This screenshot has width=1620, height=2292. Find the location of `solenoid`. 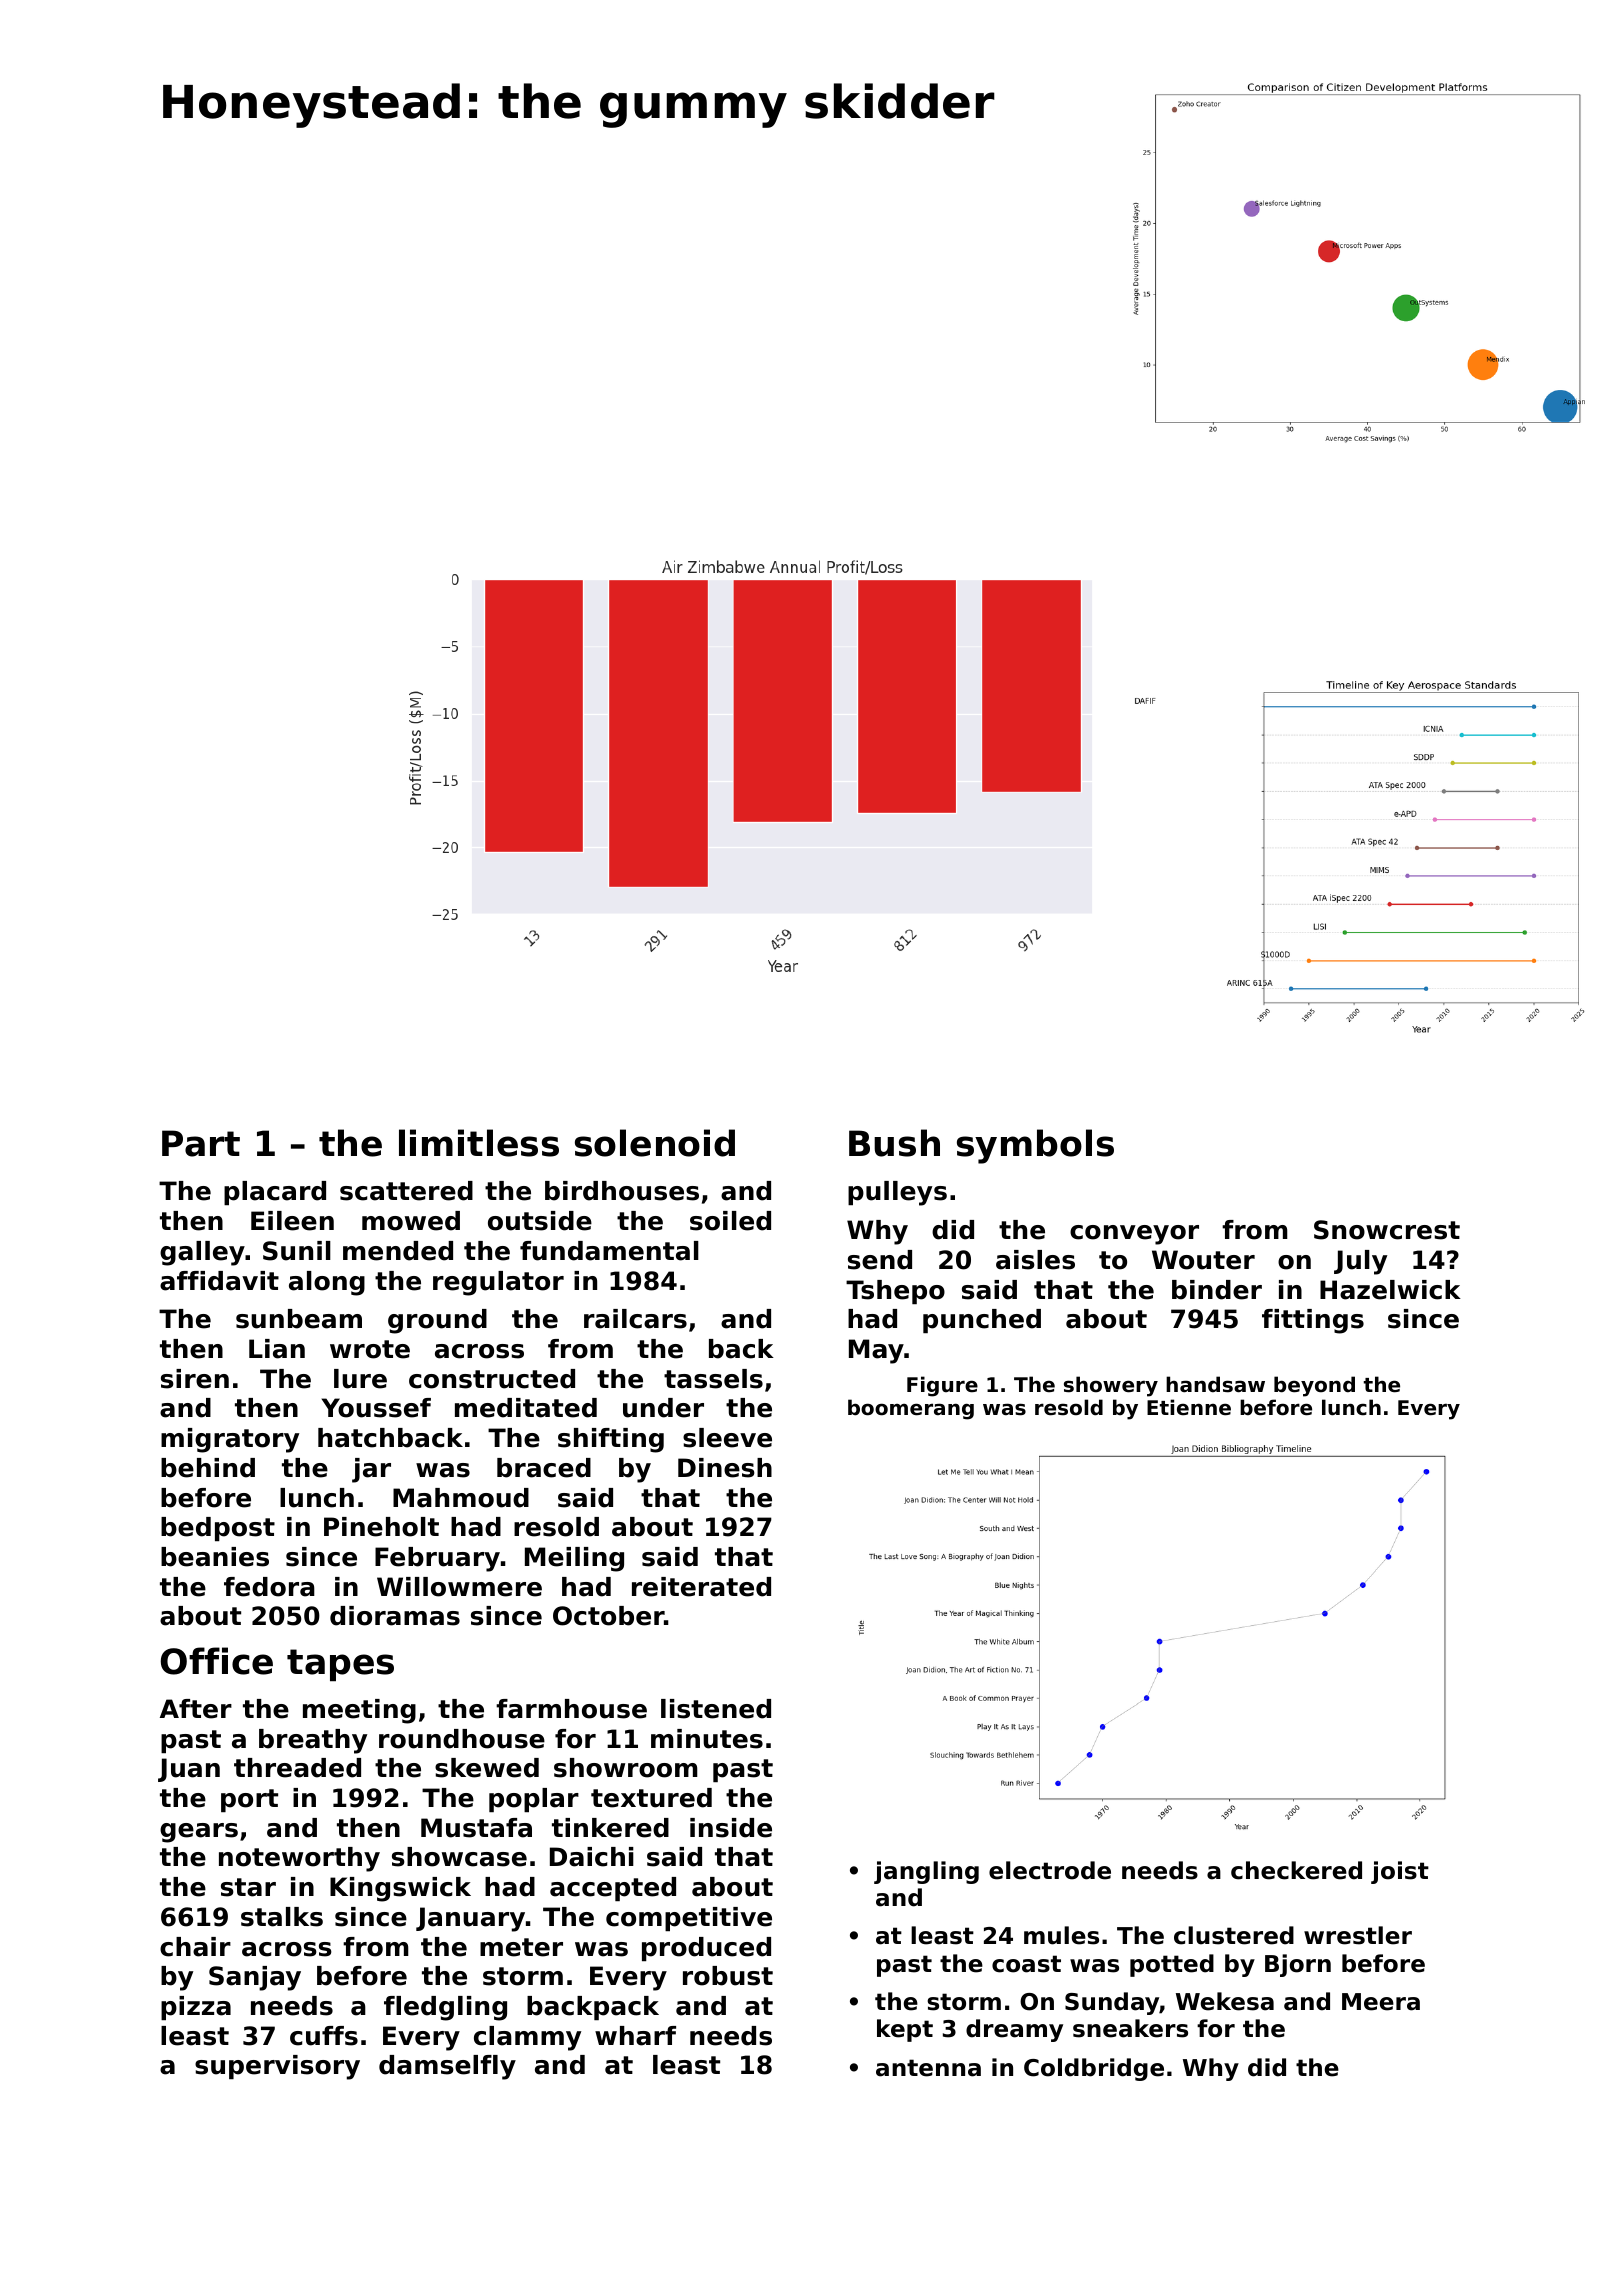

solenoid is located at coordinates (655, 1143).
